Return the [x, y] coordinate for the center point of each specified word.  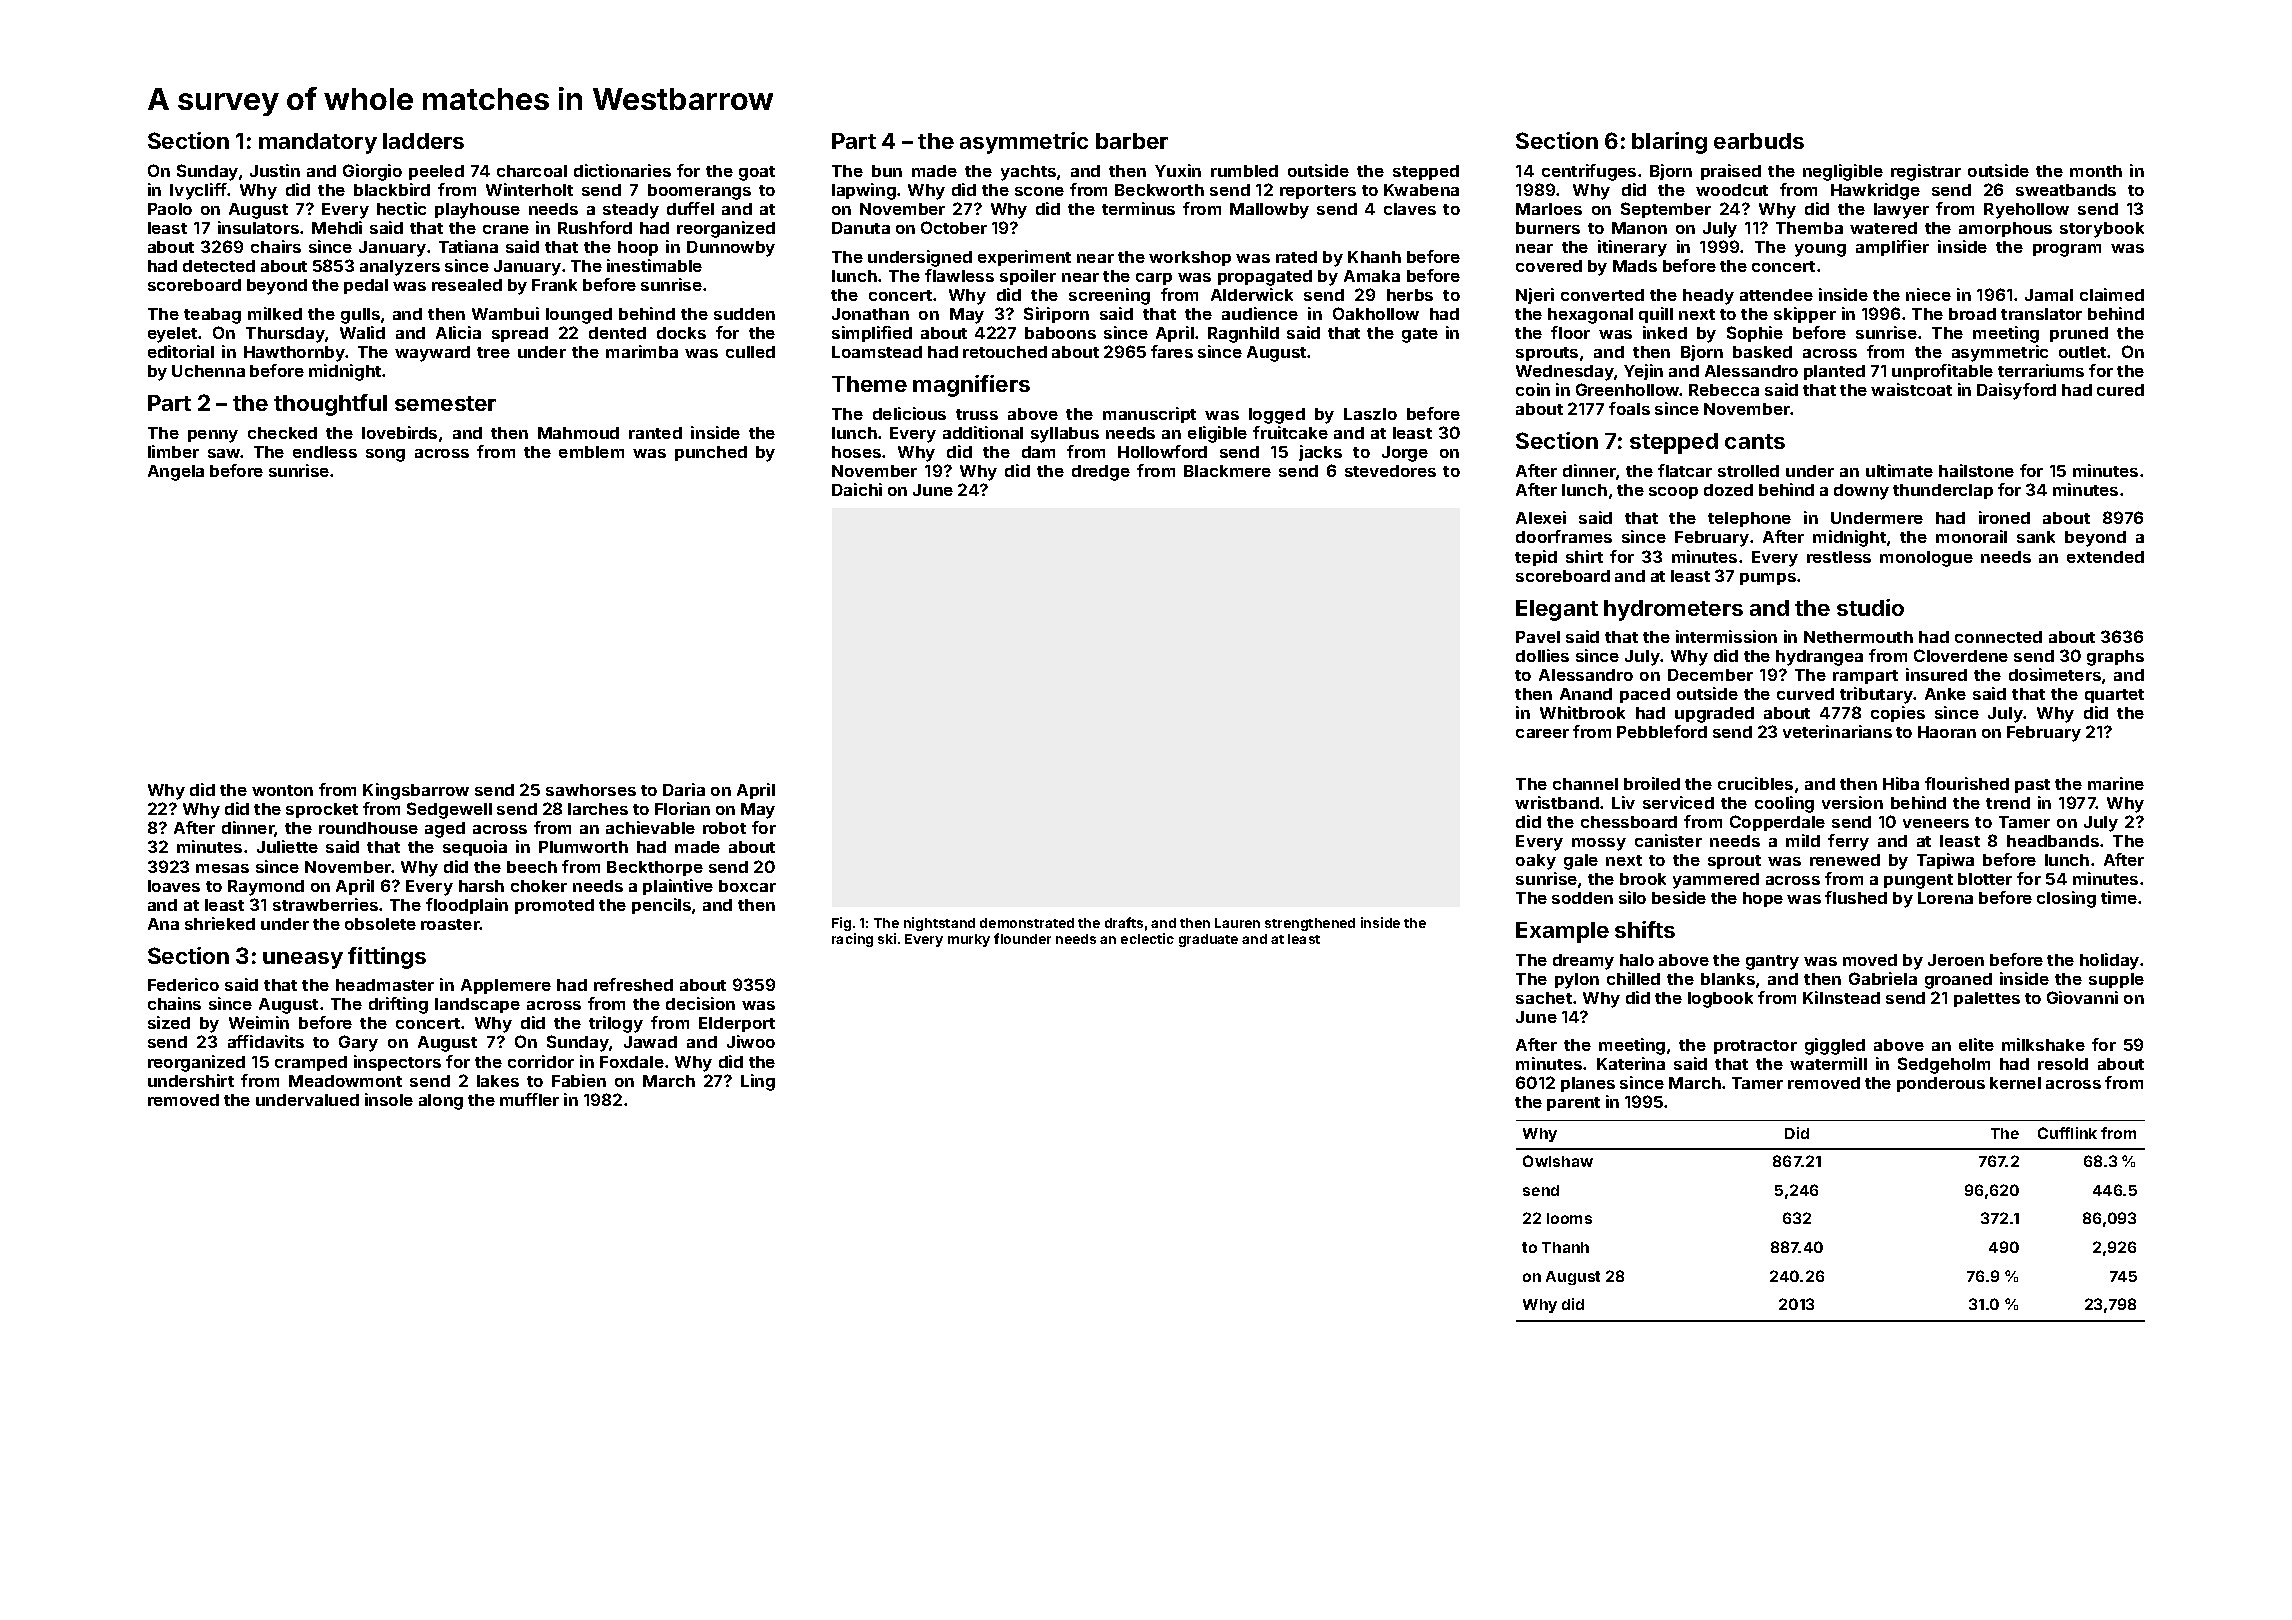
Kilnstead [1841, 997]
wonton [282, 790]
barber [1132, 141]
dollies [1542, 655]
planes [1588, 1084]
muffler [529, 1099]
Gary [358, 1043]
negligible [1843, 172]
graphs [2115, 658]
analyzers [400, 268]
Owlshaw [1558, 1161]
